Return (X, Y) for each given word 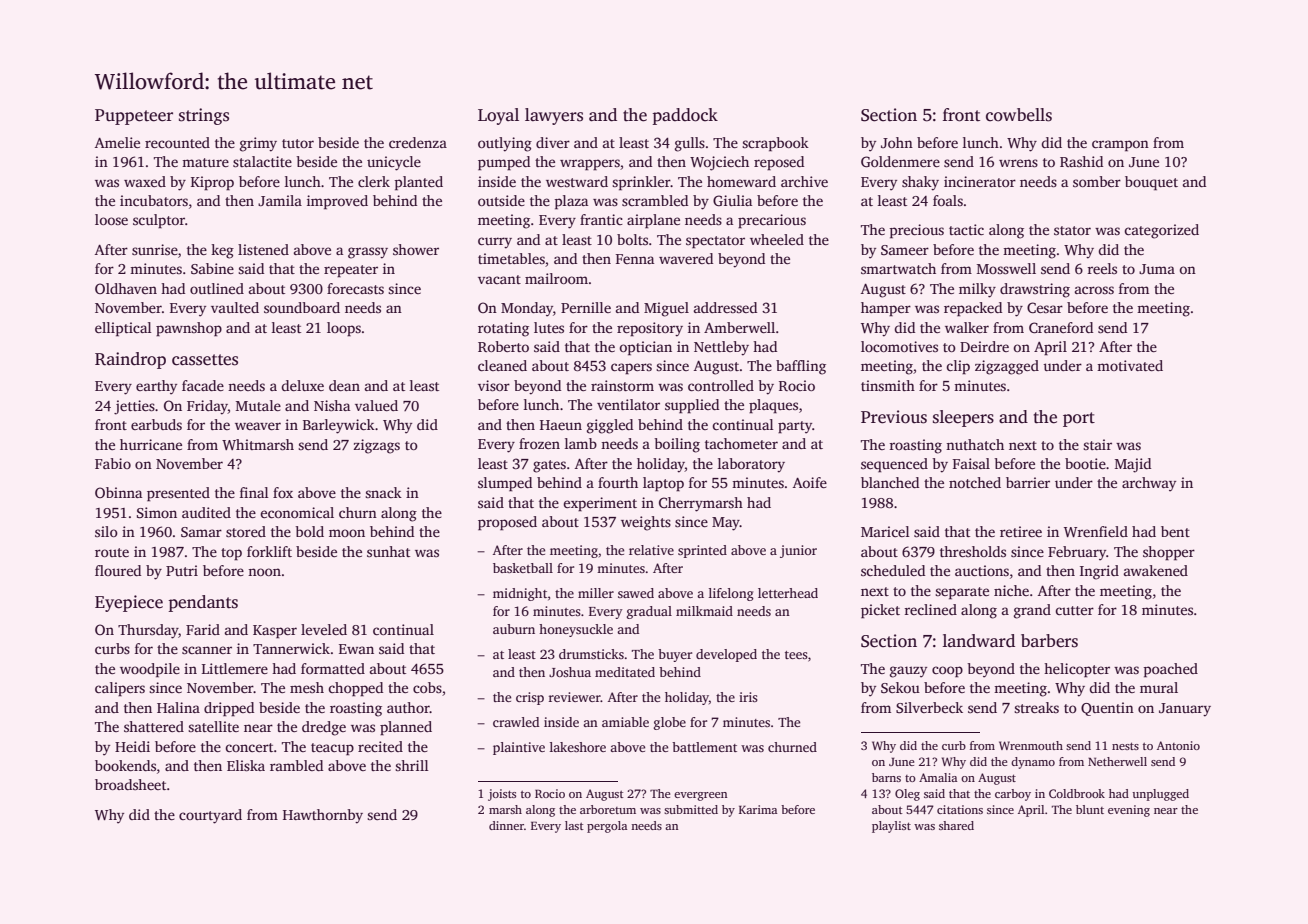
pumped (504, 163)
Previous (894, 417)
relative (651, 550)
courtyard (210, 816)
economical (297, 512)
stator (1072, 230)
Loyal (498, 116)
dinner (506, 825)
